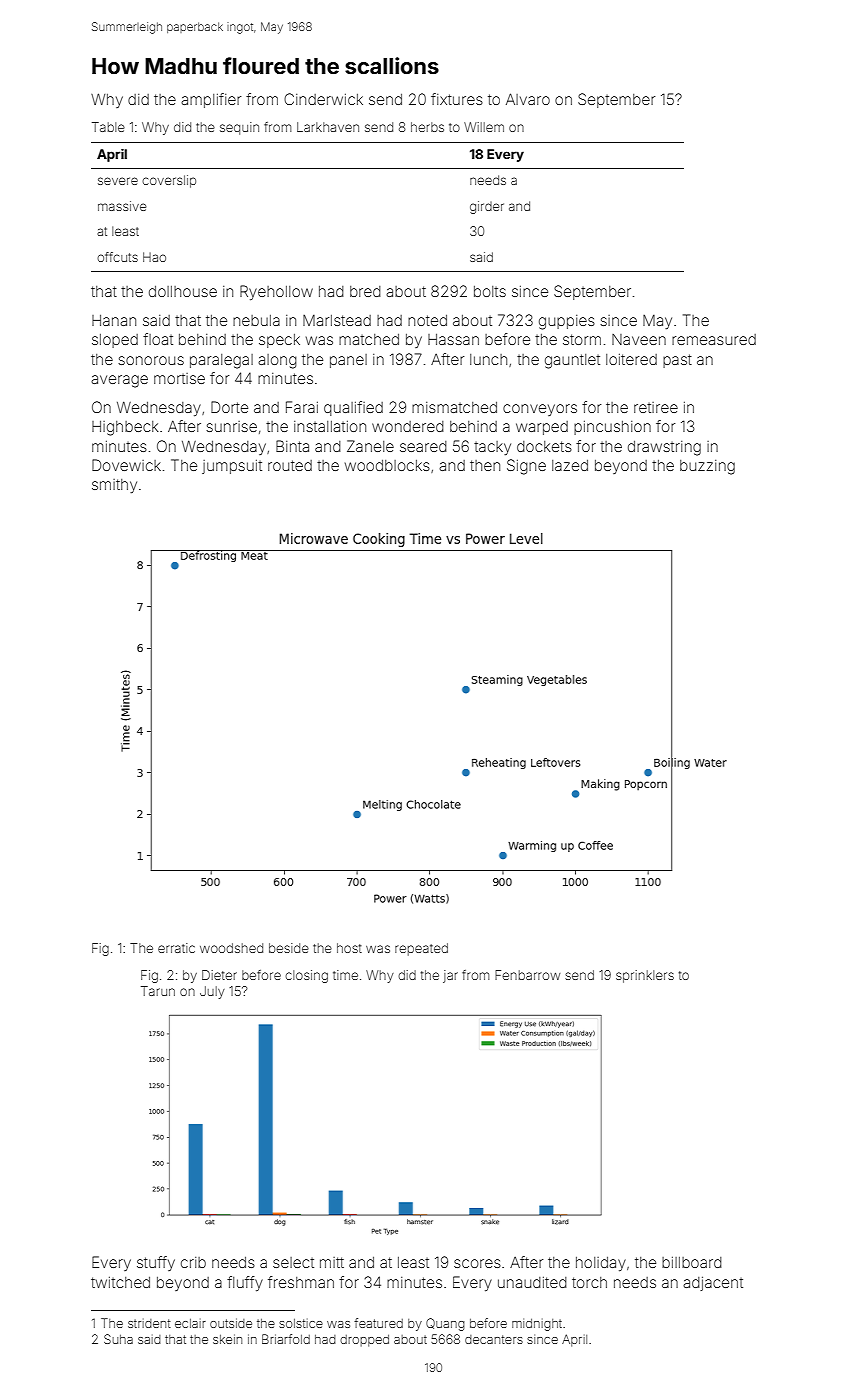 This screenshot has width=849, height=1400. Describe the element at coordinates (645, 976) in the screenshot. I see `sprinklers` at that location.
